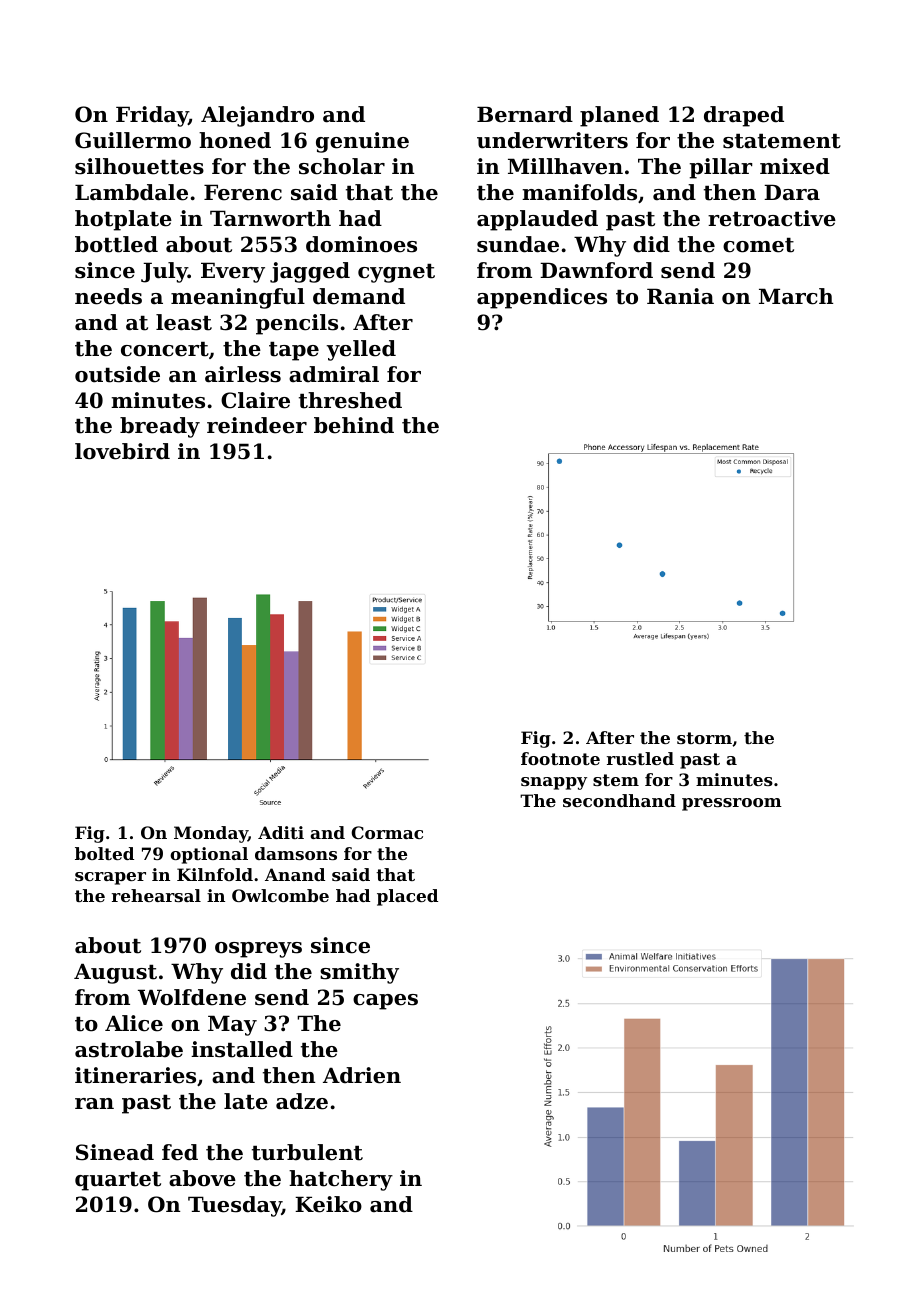 The width and height of the document is (924, 1311). Describe the element at coordinates (104, 853) in the document. I see `bolted` at that location.
